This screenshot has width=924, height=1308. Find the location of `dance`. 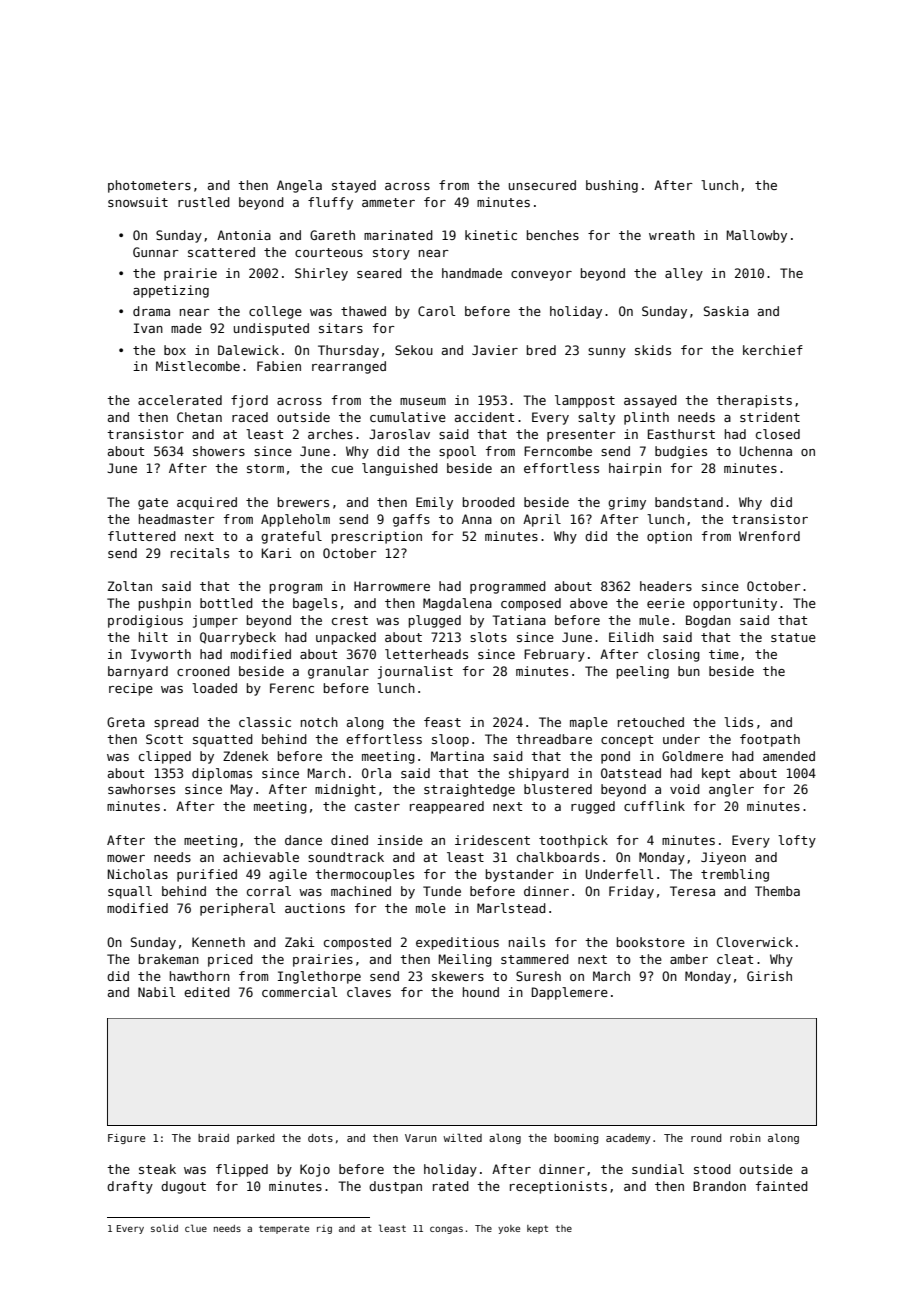

dance is located at coordinates (303, 840).
